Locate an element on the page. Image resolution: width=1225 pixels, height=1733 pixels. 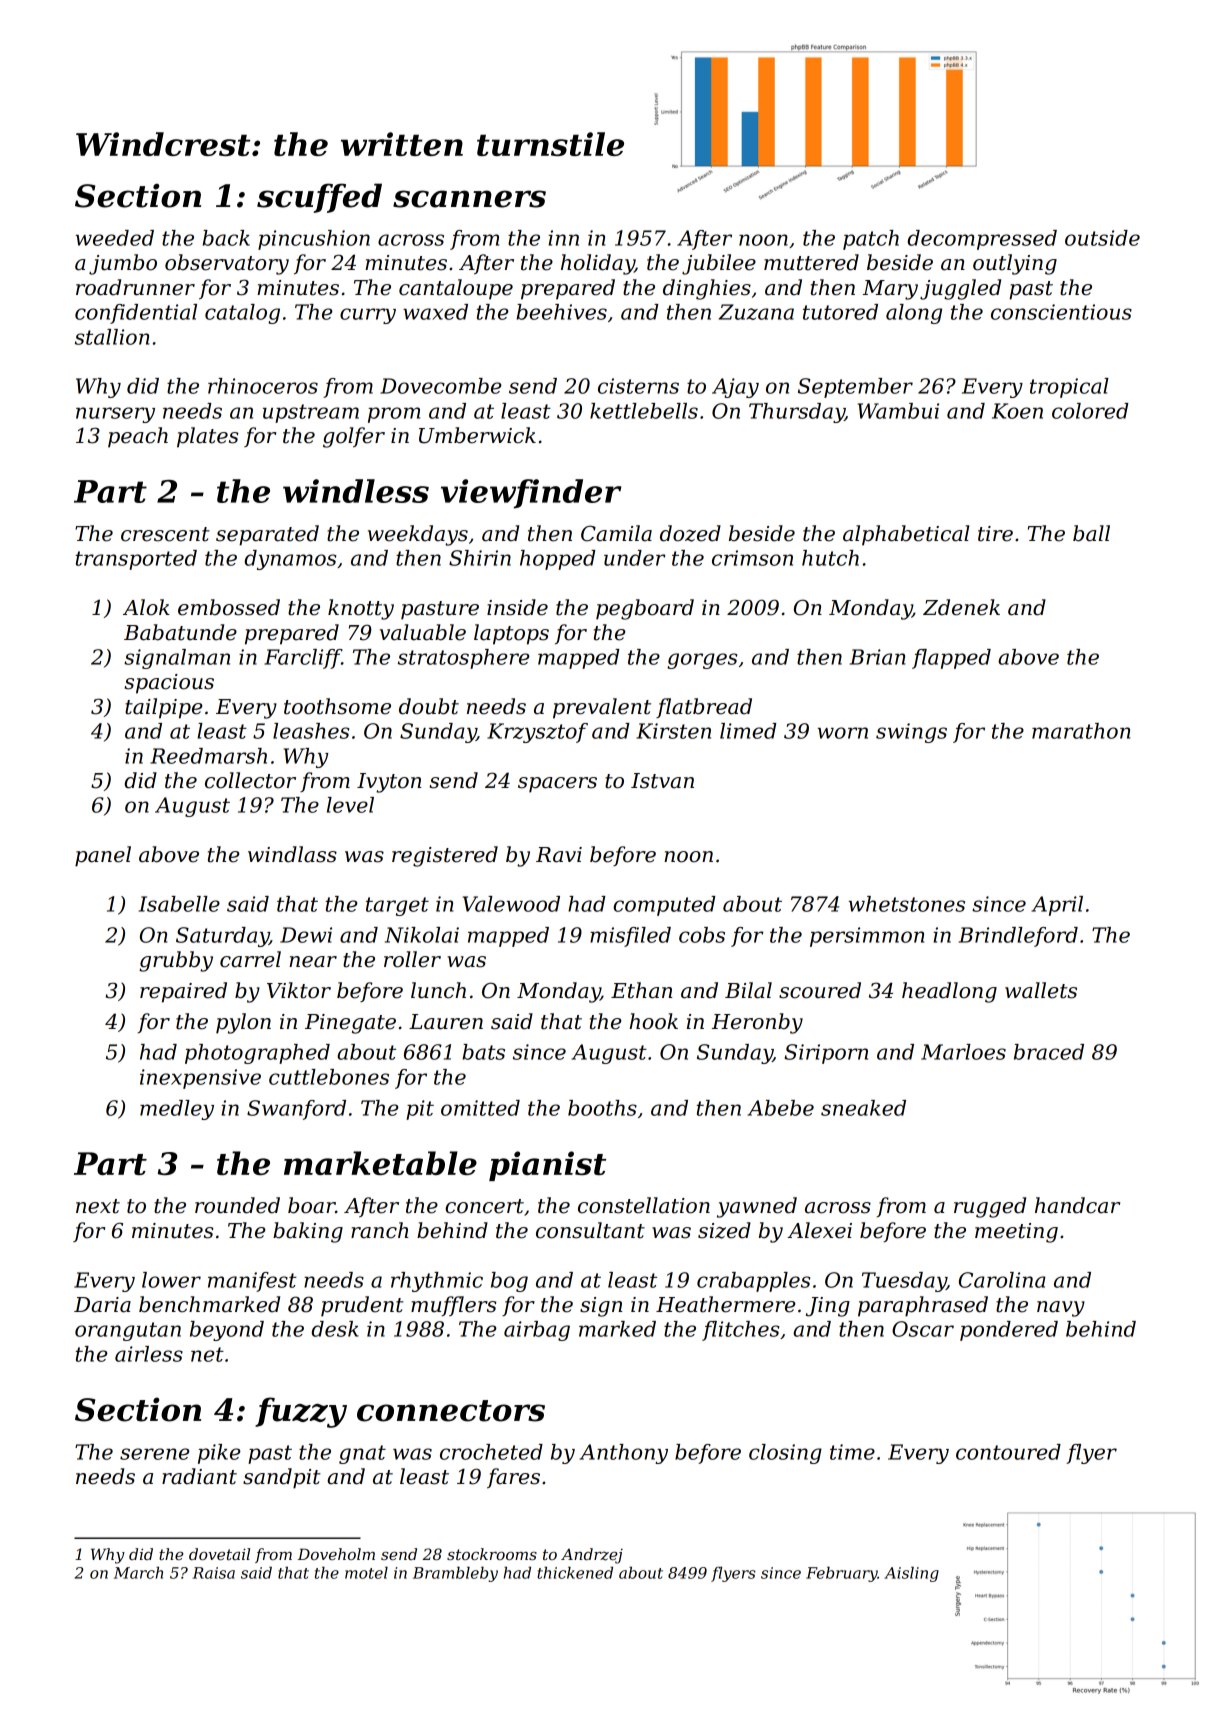
braced is located at coordinates (1049, 1052).
